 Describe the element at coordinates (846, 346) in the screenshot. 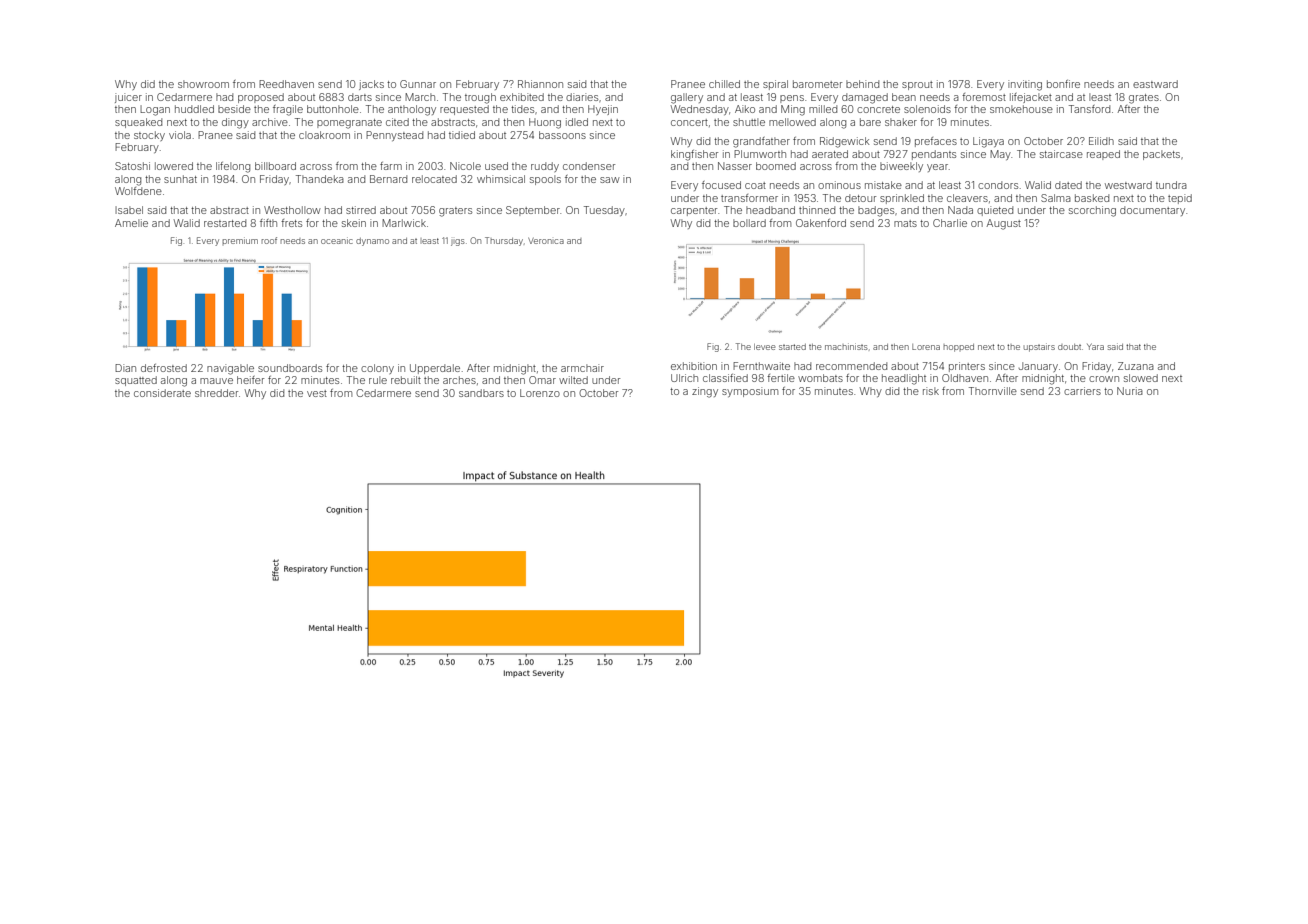

I see `machinists` at that location.
